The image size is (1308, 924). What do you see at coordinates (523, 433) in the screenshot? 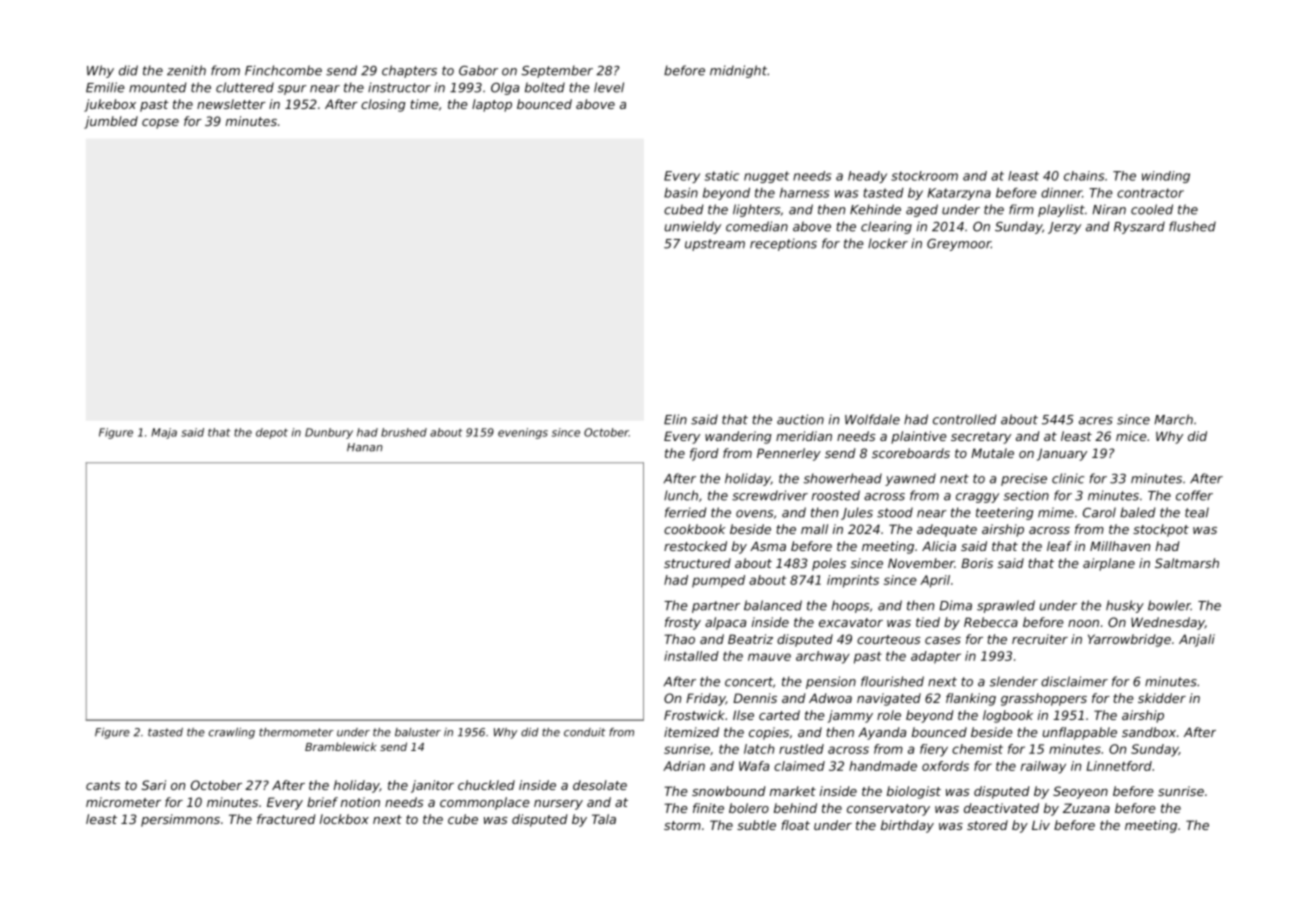
I see `evenings` at bounding box center [523, 433].
